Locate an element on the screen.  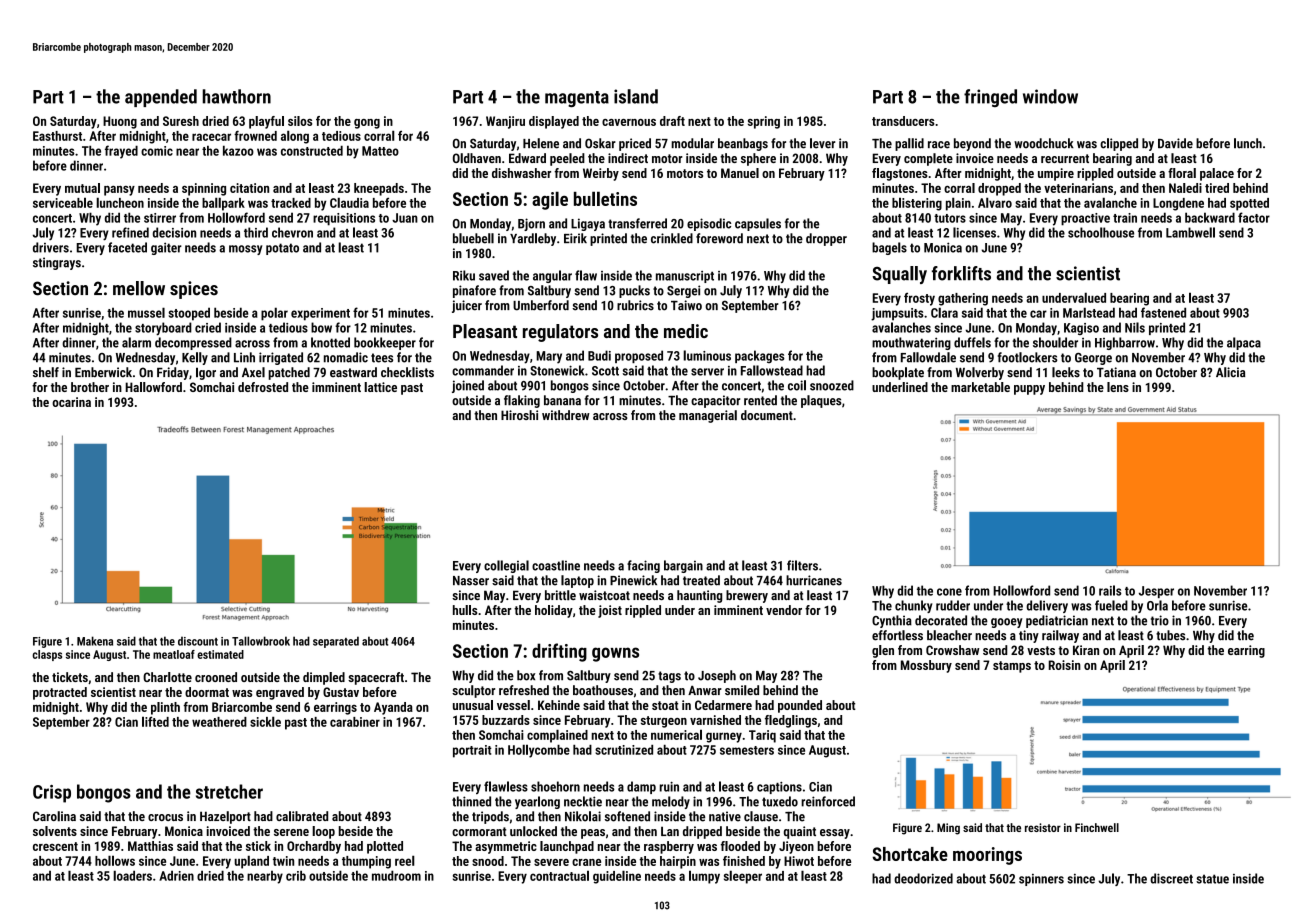
fringed is located at coordinates (990, 98).
